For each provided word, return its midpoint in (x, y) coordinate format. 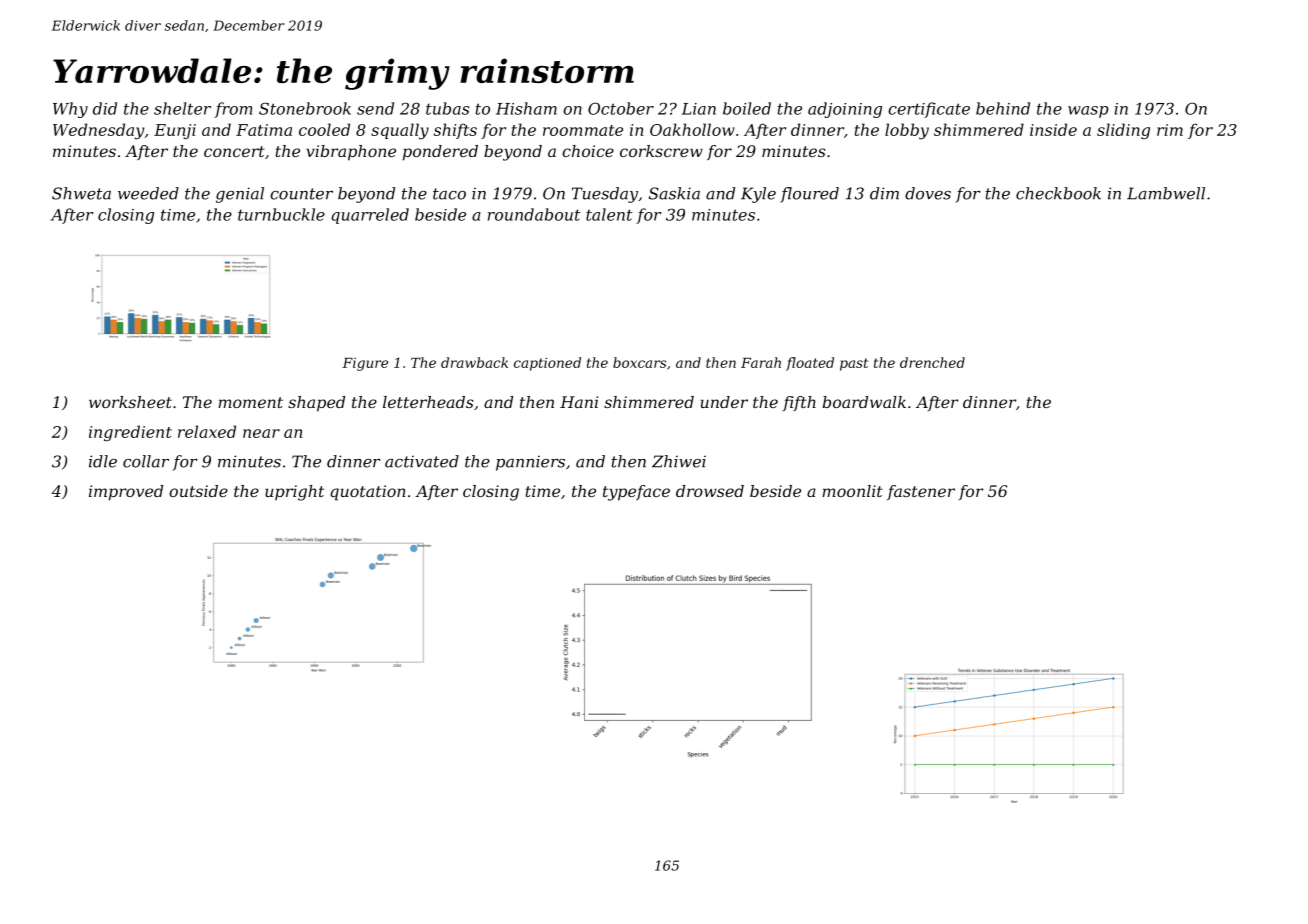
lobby (907, 131)
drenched (932, 362)
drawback (474, 362)
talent (609, 214)
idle (103, 461)
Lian (699, 109)
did (105, 108)
